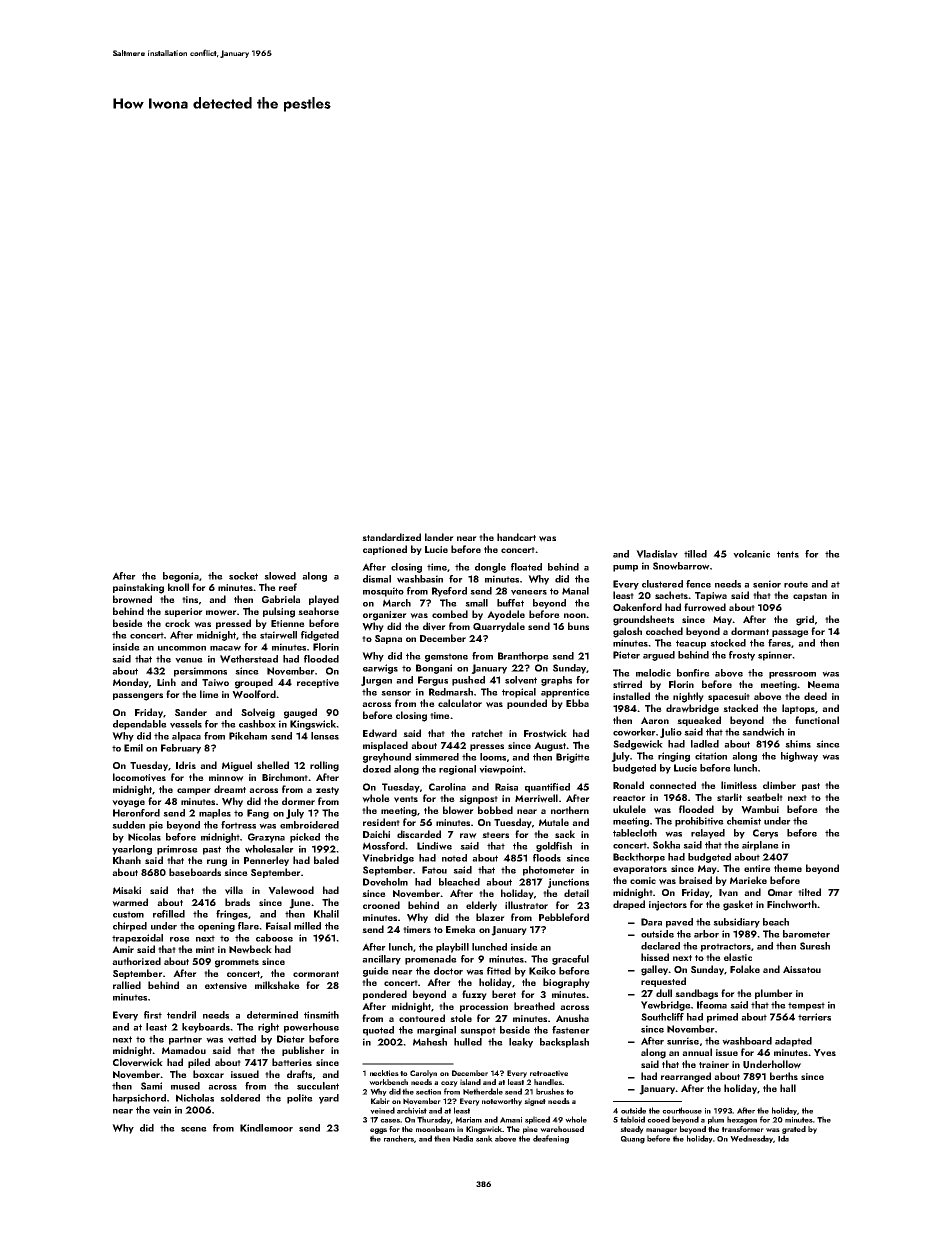  Describe the element at coordinates (551, 1139) in the document. I see `deafening` at that location.
